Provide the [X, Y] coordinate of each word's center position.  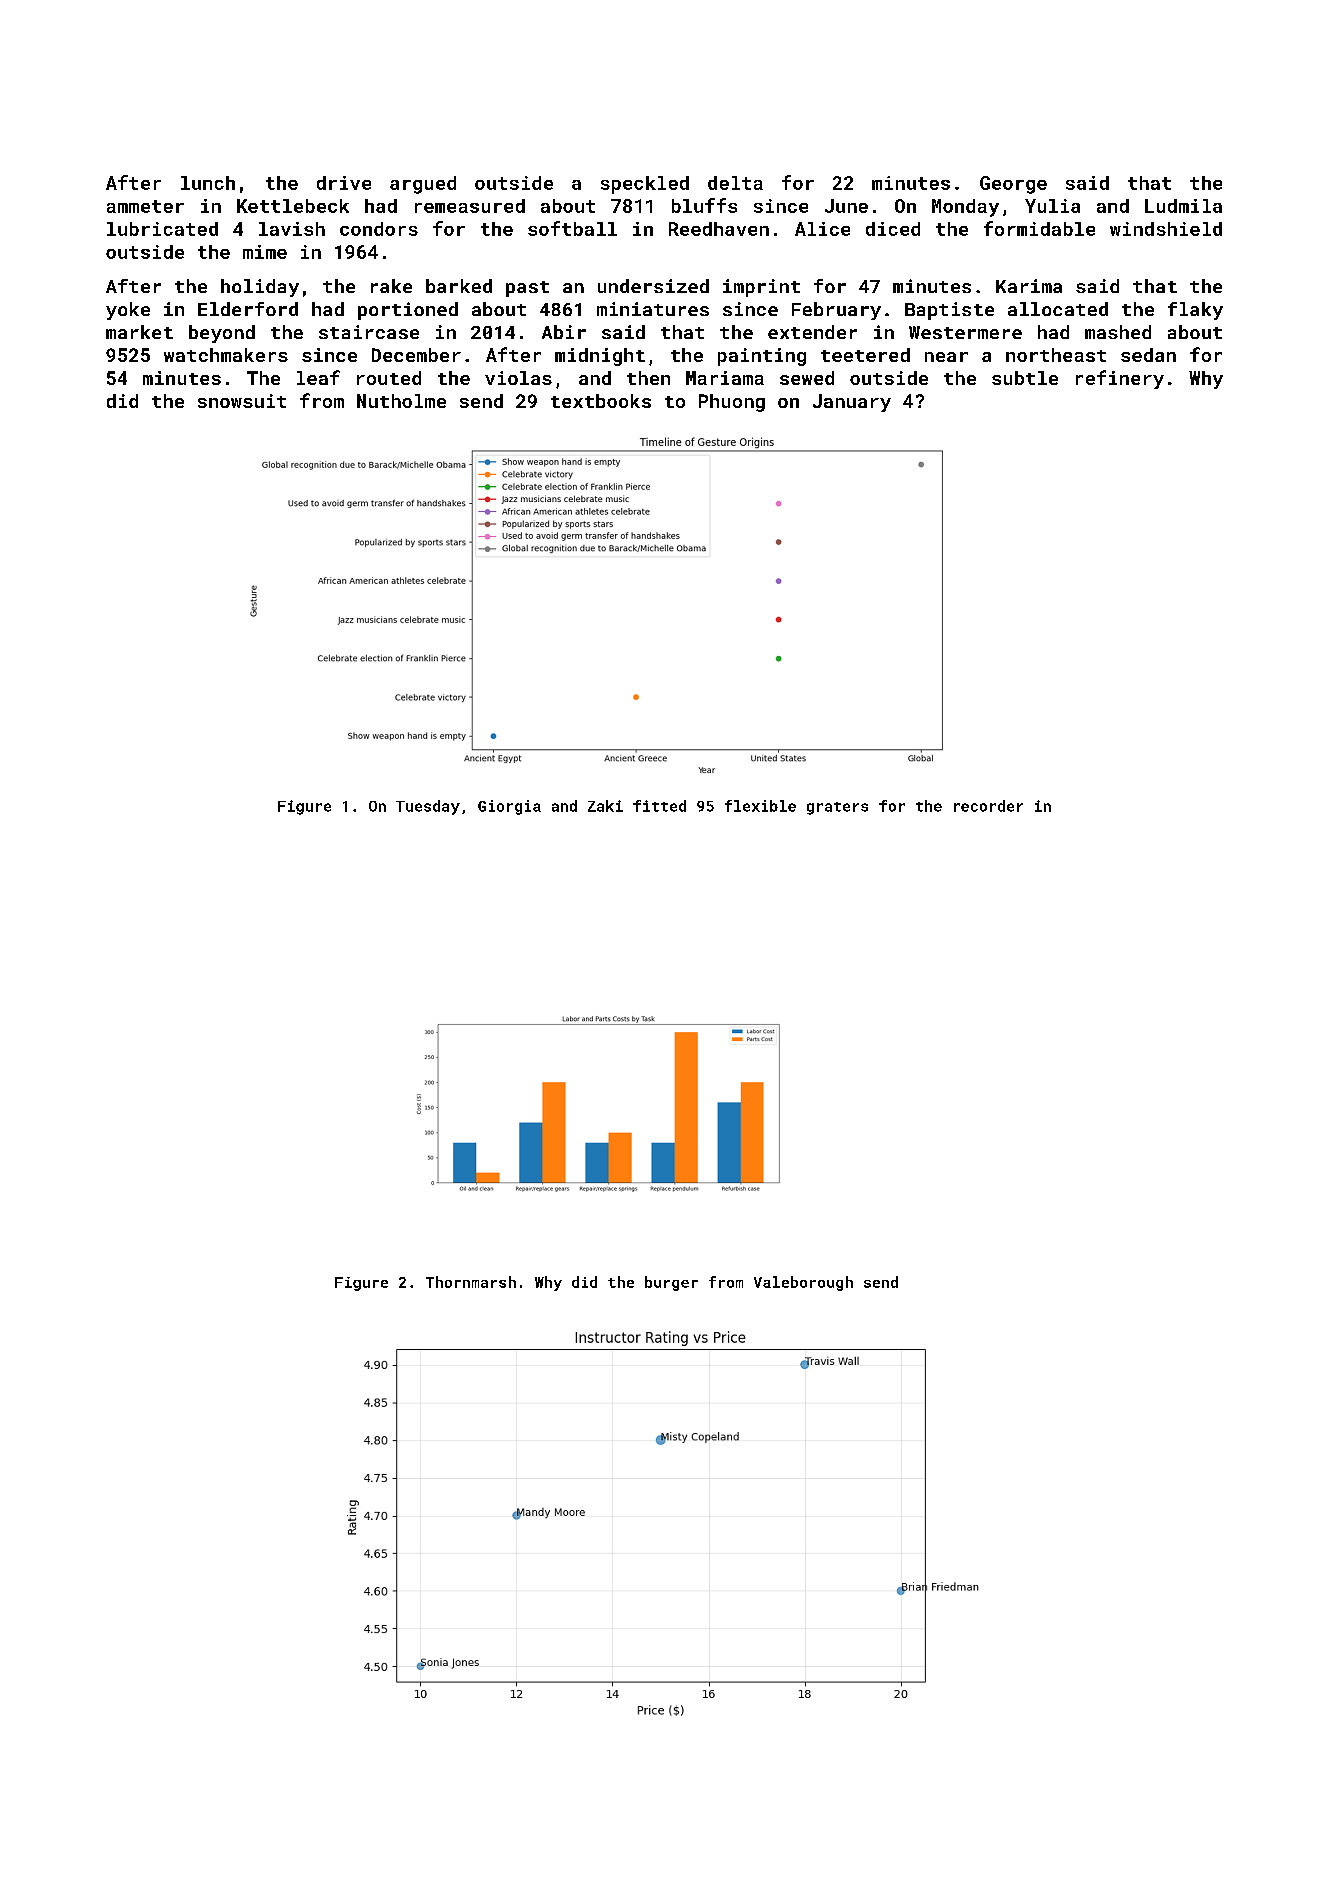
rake [391, 286]
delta [735, 183]
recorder [988, 806]
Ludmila [1183, 206]
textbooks [601, 401]
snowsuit [242, 401]
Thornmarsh [471, 1282]
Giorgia [509, 807]
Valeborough [803, 1283]
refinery [1120, 379]
